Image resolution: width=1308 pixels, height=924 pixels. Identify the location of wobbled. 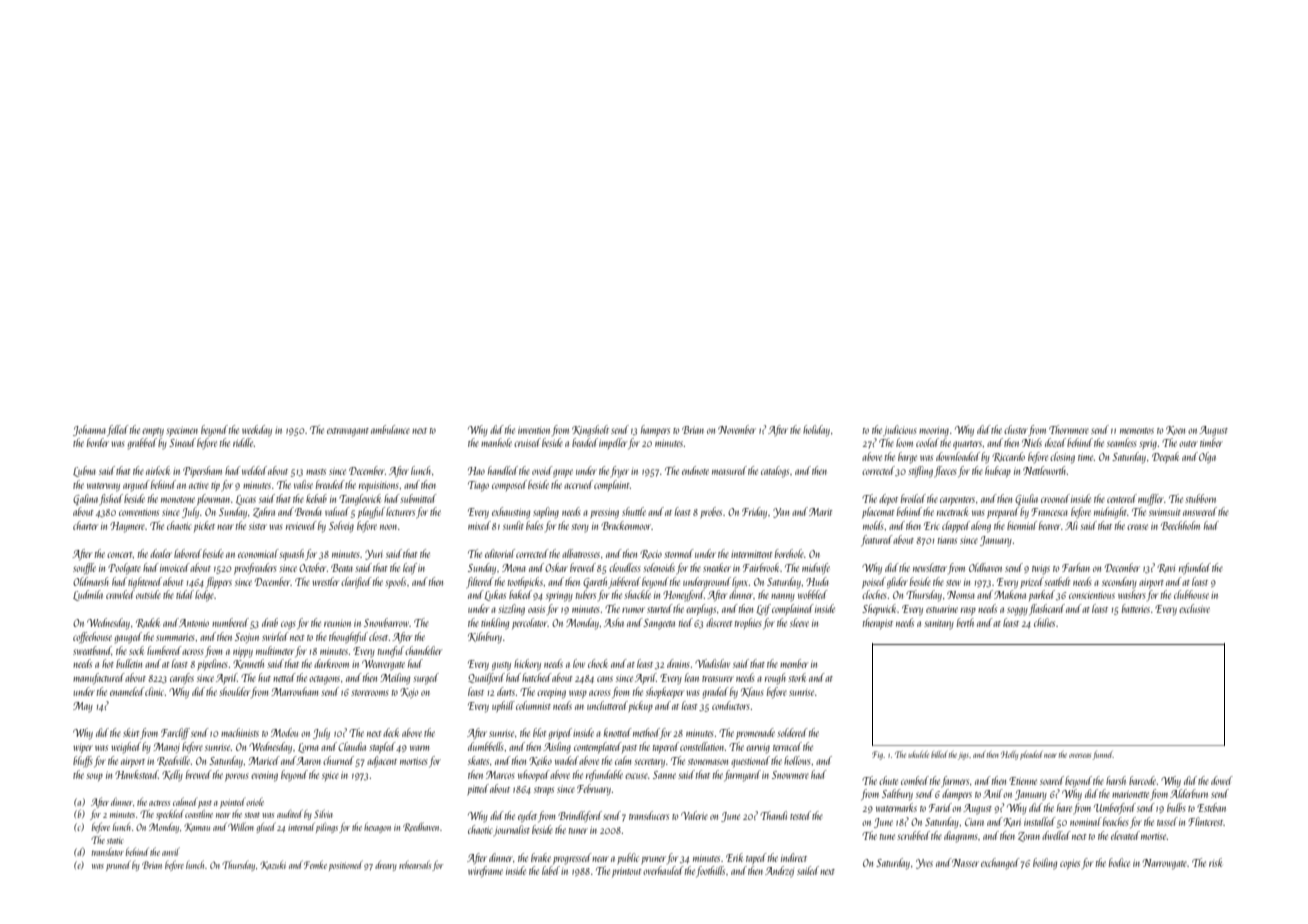
(812, 594).
